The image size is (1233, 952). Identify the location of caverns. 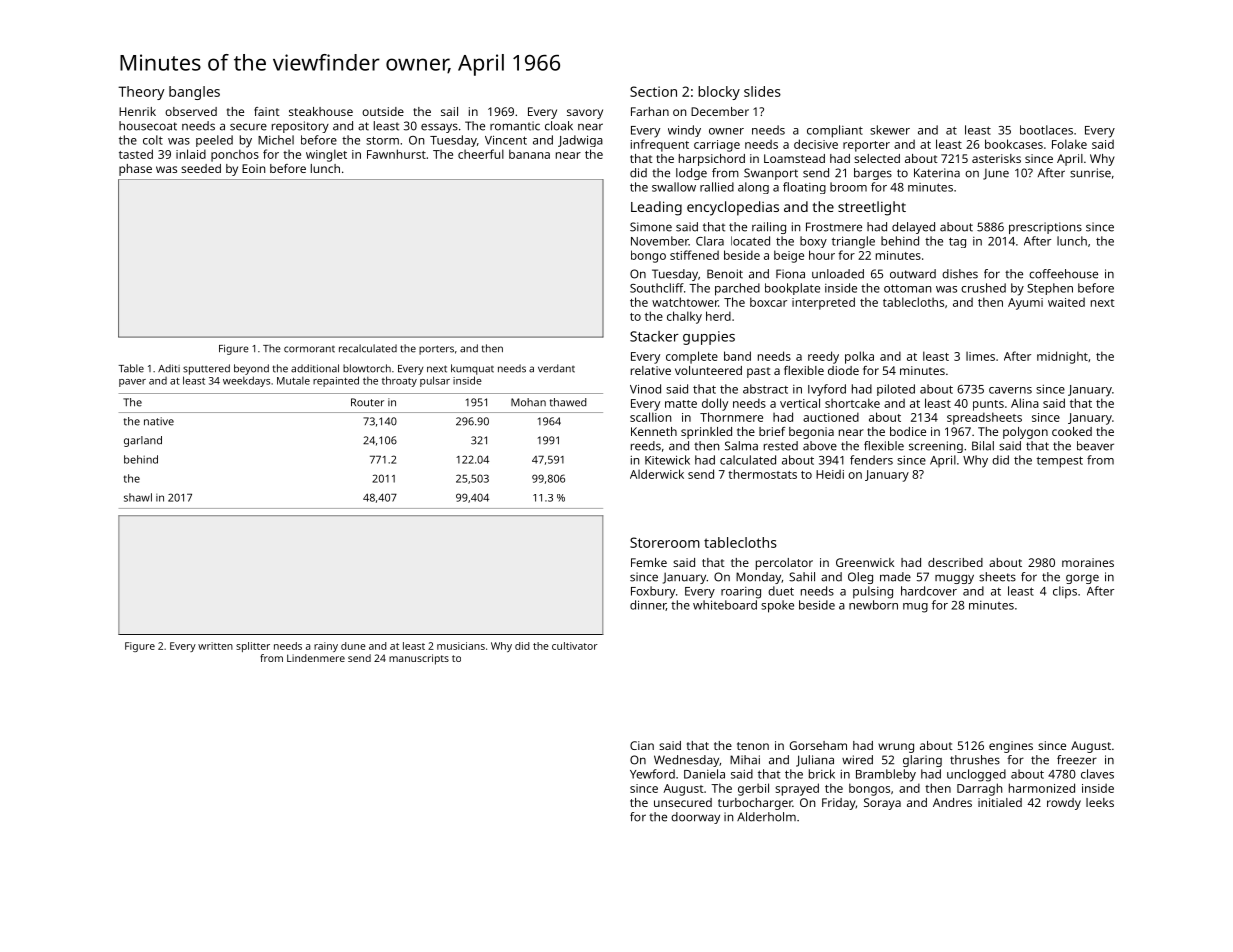
(1010, 390).
